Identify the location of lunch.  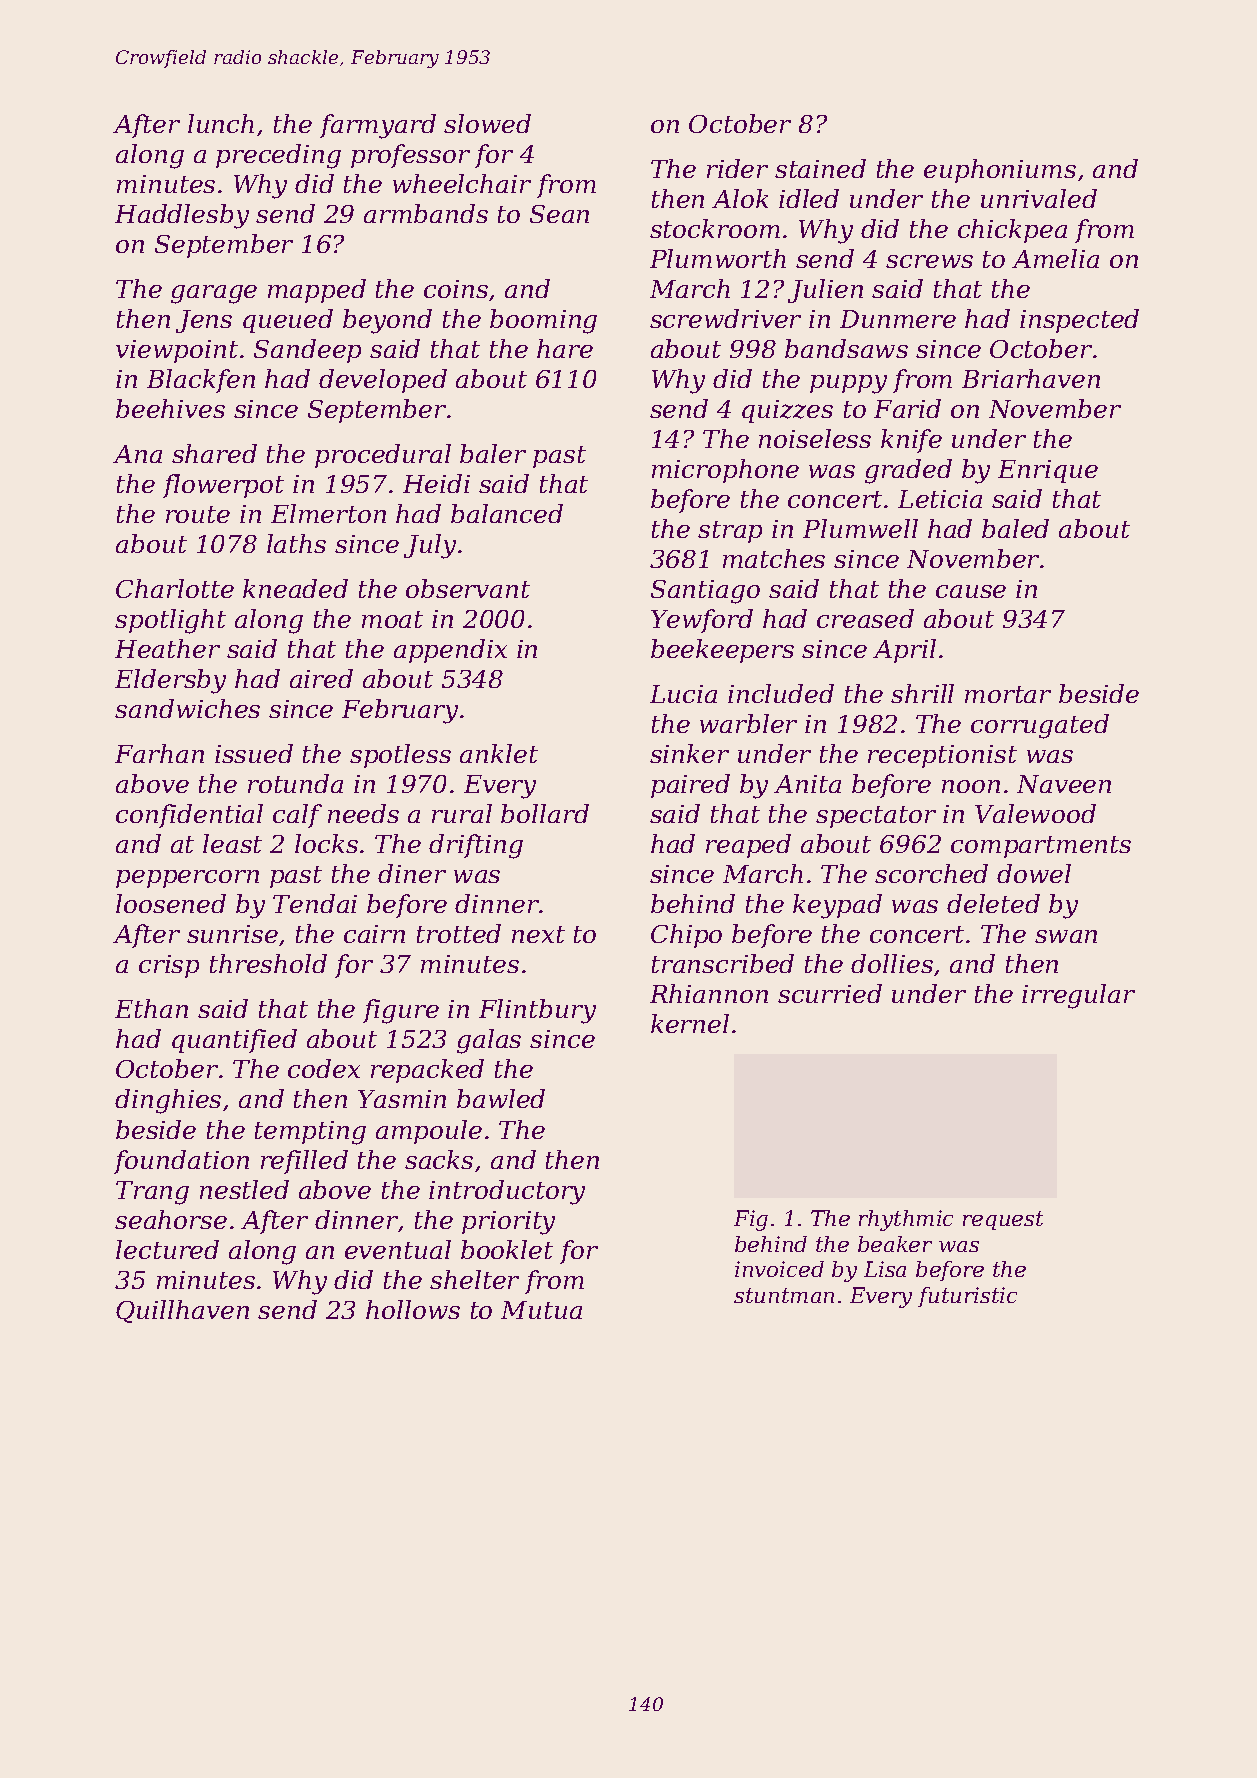
(221, 123).
